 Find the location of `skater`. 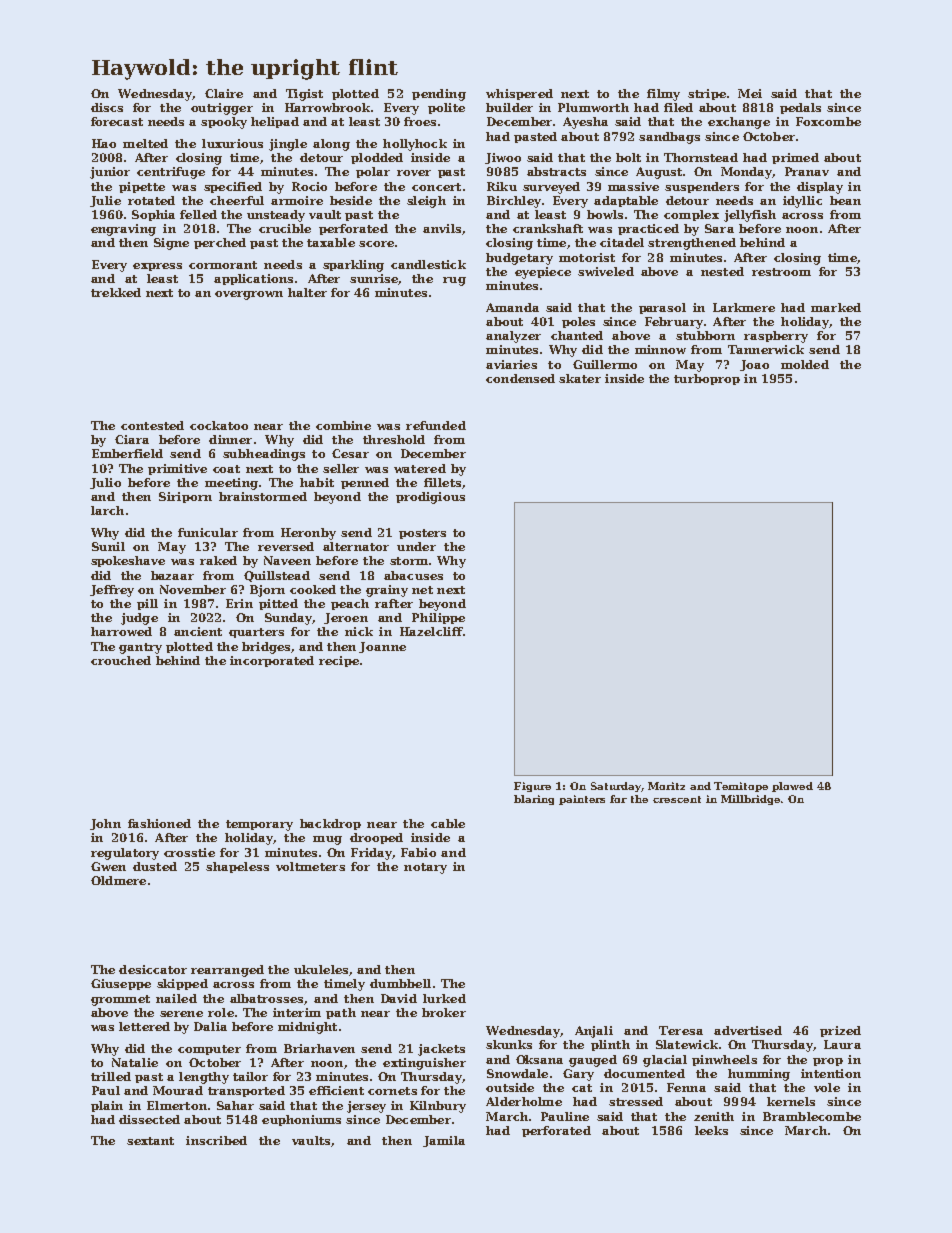

skater is located at coordinates (580, 378).
